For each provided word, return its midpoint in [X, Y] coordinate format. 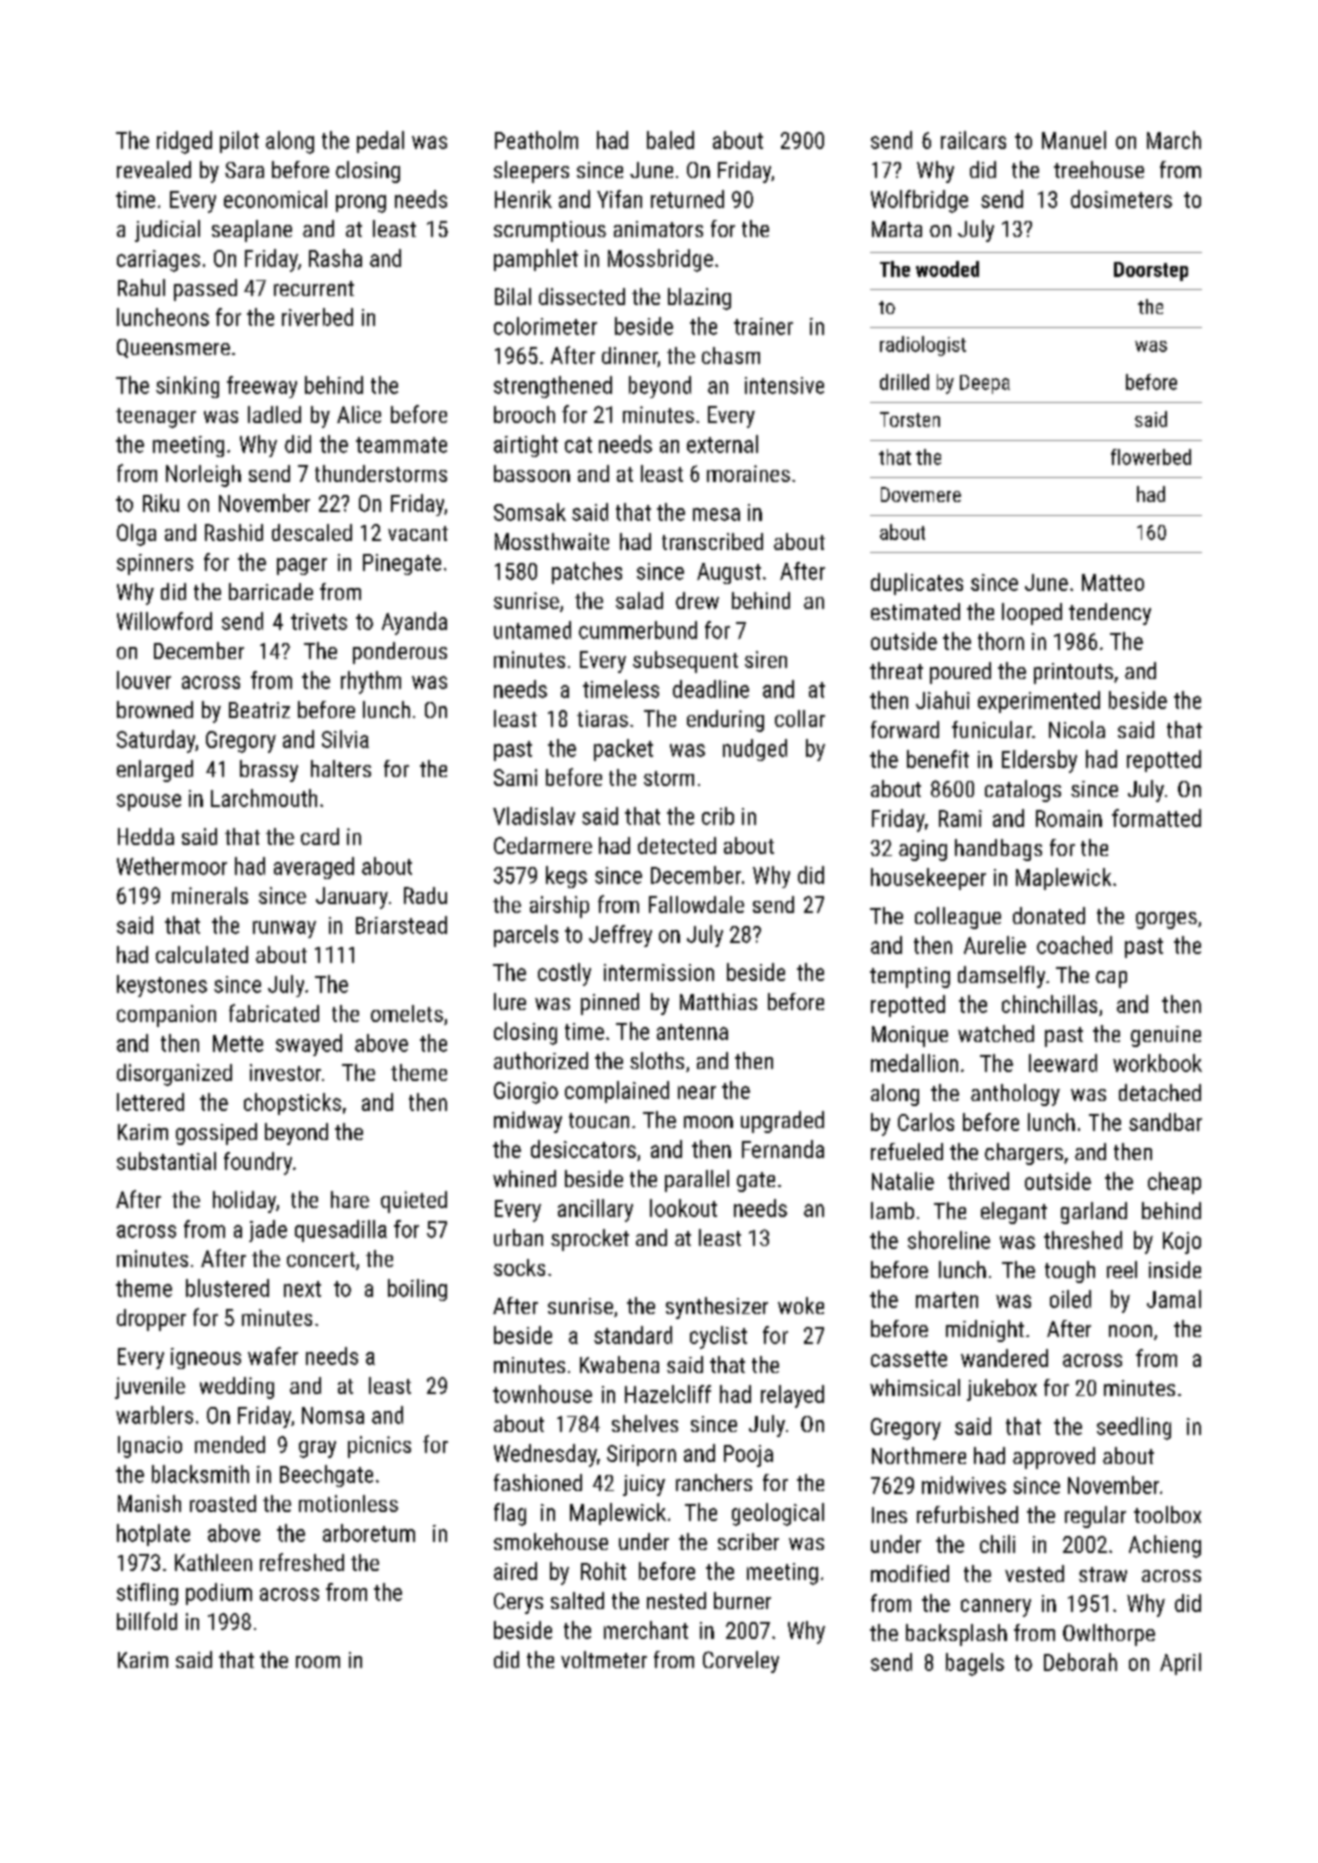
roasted [223, 1503]
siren [766, 659]
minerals [210, 895]
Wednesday [545, 1455]
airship [559, 907]
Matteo [1113, 582]
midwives [964, 1485]
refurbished [967, 1514]
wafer [273, 1356]
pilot [239, 142]
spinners [155, 564]
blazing [699, 299]
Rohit [603, 1571]
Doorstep [1151, 271]
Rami [960, 818]
